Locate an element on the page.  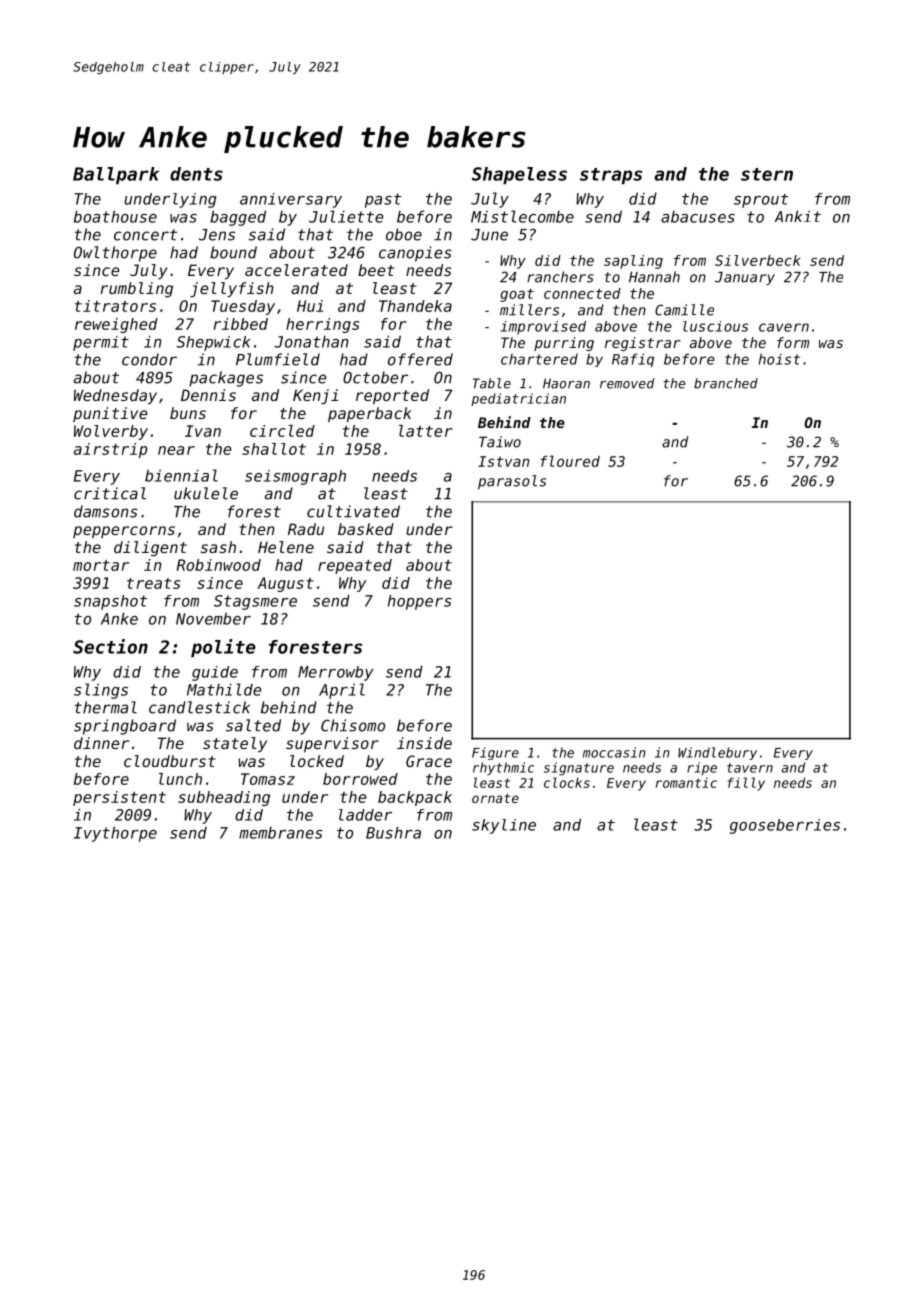
cavern is located at coordinates (784, 327).
